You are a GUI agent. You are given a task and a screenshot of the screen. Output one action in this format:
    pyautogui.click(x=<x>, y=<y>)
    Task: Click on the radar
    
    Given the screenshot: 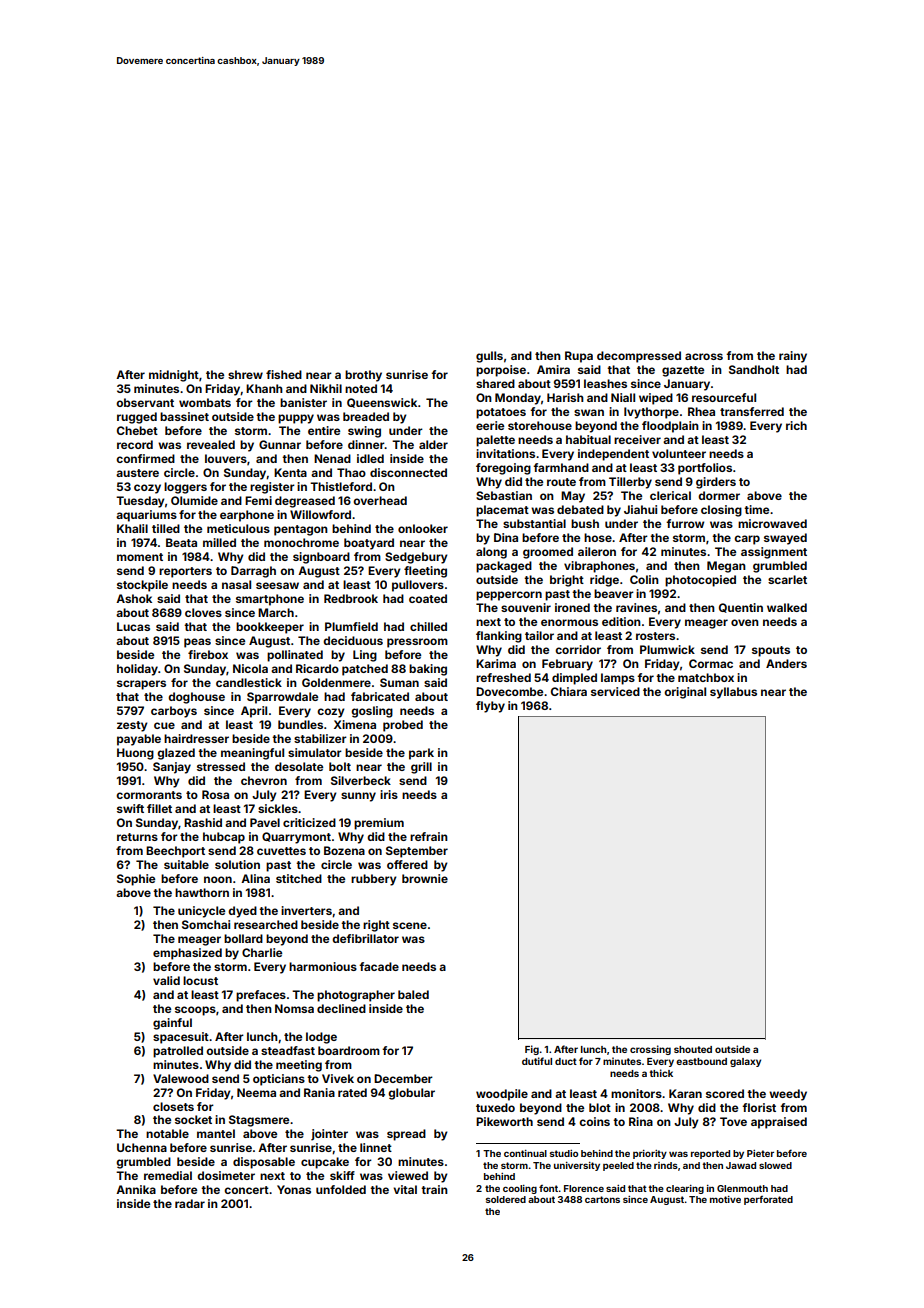 What is the action you would take?
    pyautogui.click(x=190, y=1203)
